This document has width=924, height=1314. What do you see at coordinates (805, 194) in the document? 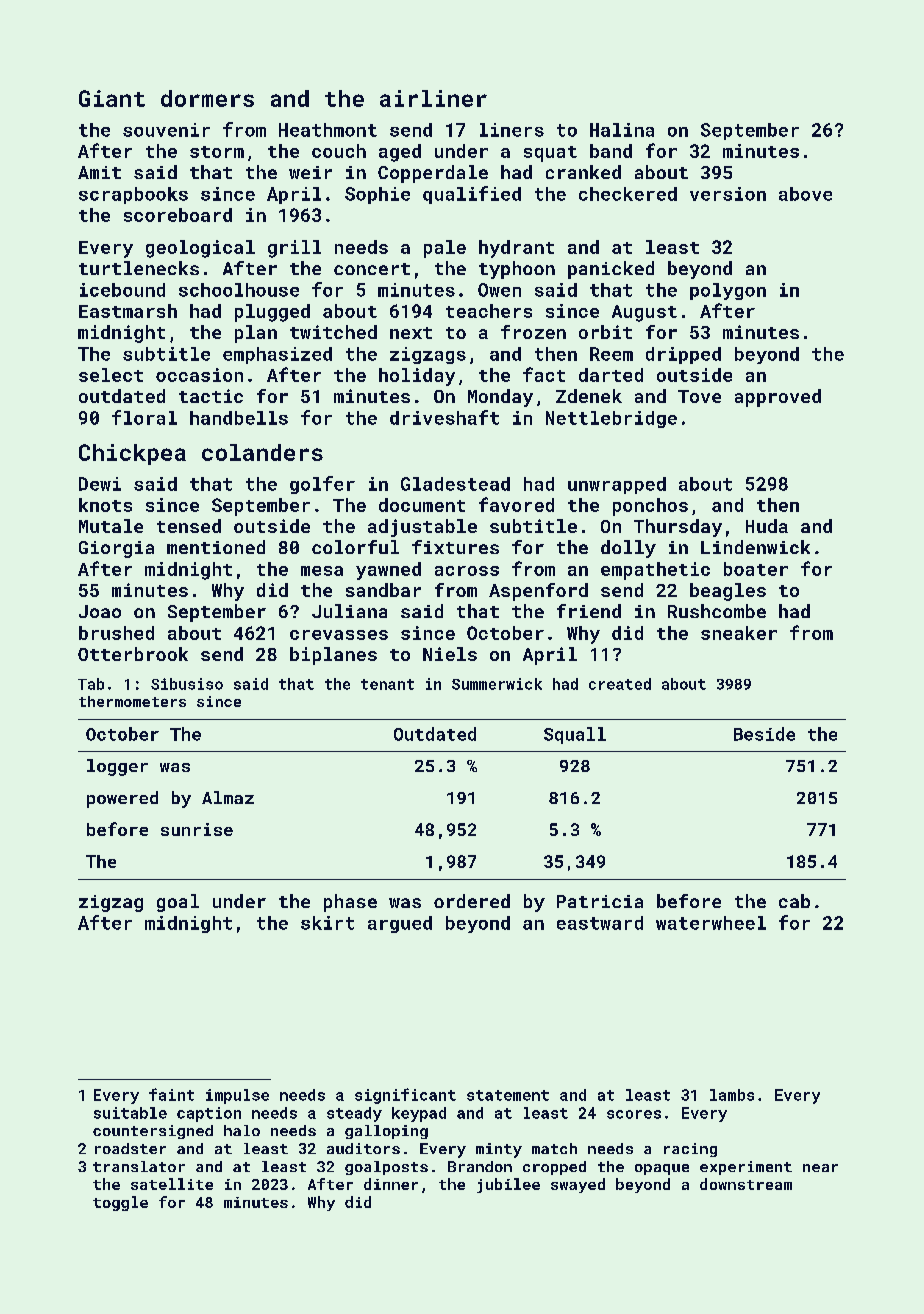
I see `above` at bounding box center [805, 194].
